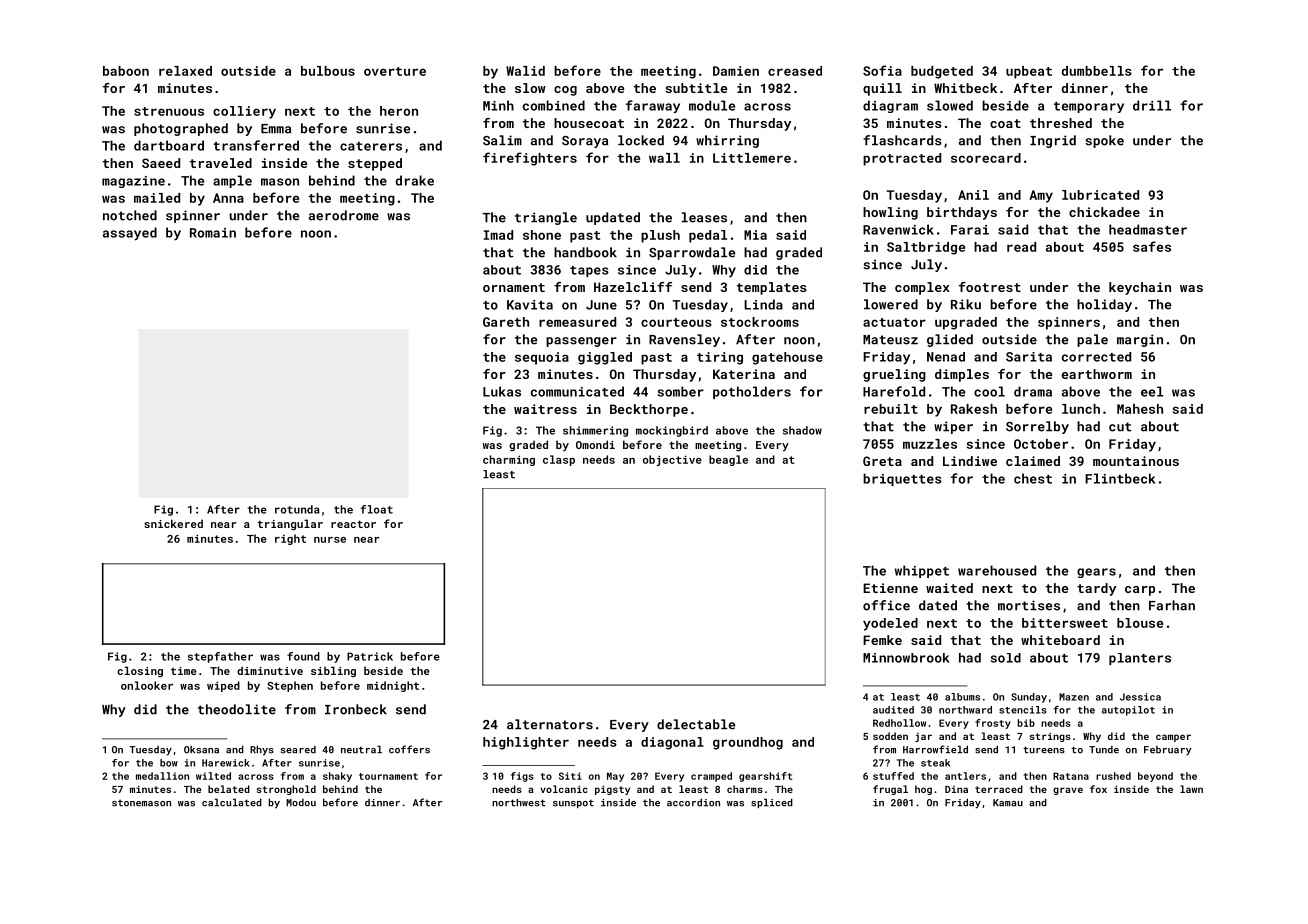  What do you see at coordinates (554, 105) in the screenshot?
I see `combined` at bounding box center [554, 105].
